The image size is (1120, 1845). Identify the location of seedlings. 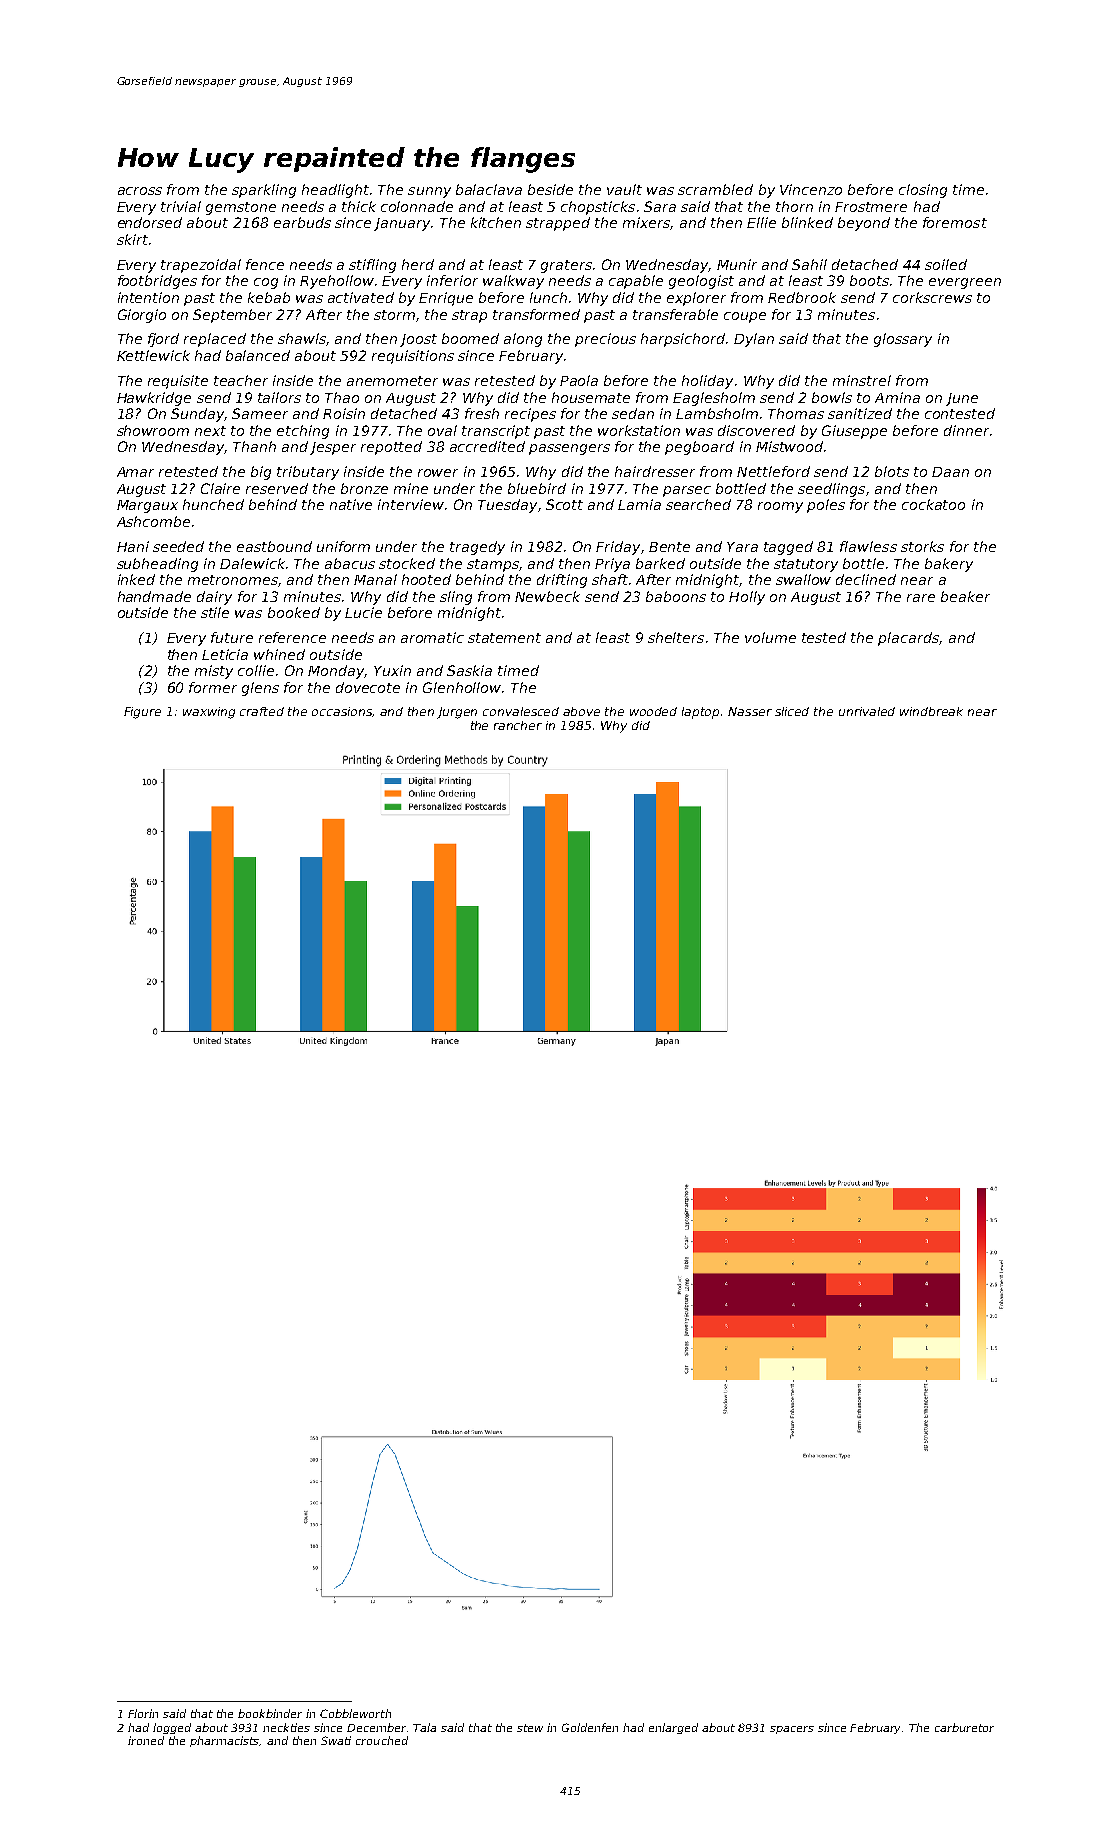
(831, 490).
